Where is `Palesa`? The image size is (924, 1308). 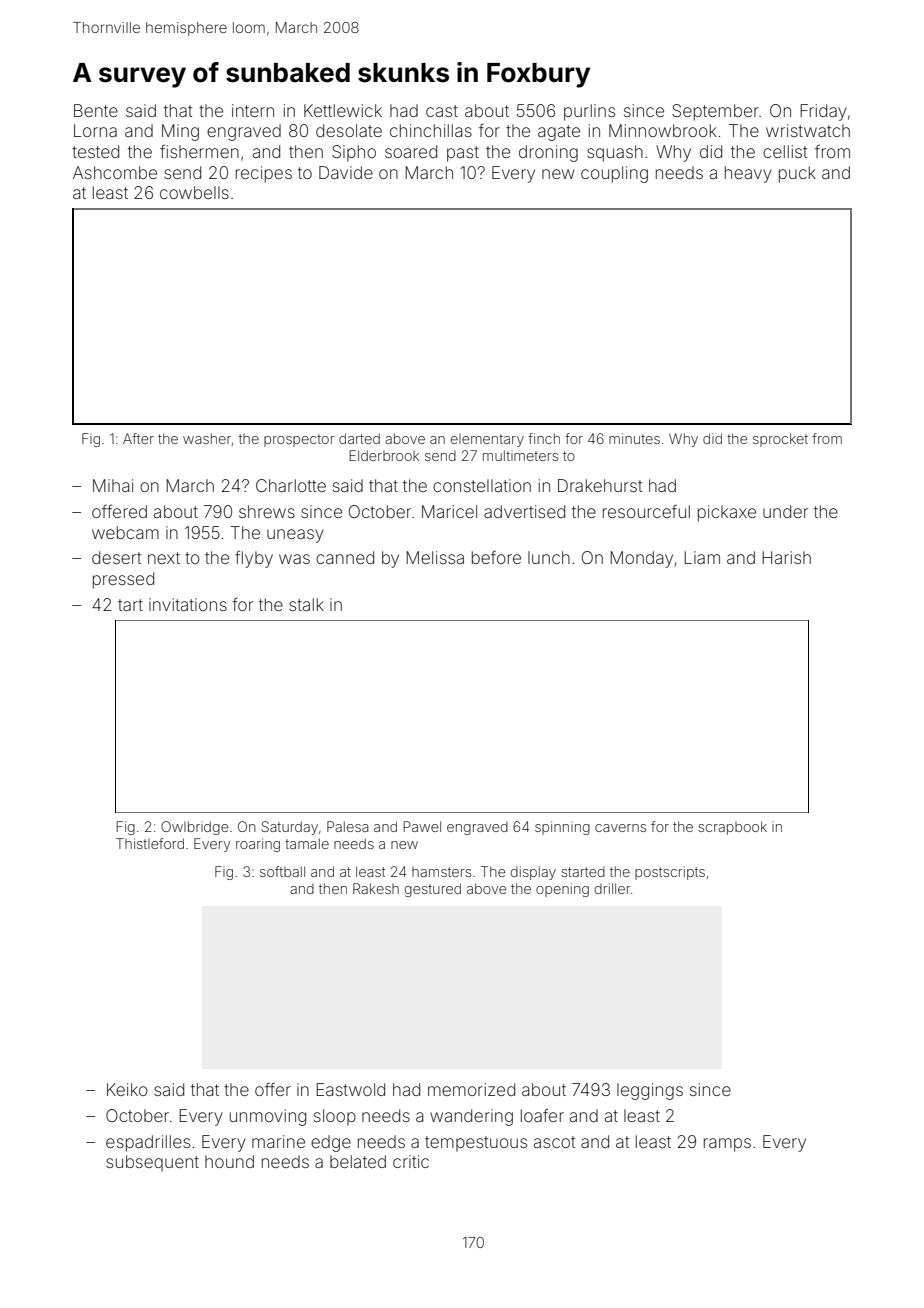 Palesa is located at coordinates (347, 826).
